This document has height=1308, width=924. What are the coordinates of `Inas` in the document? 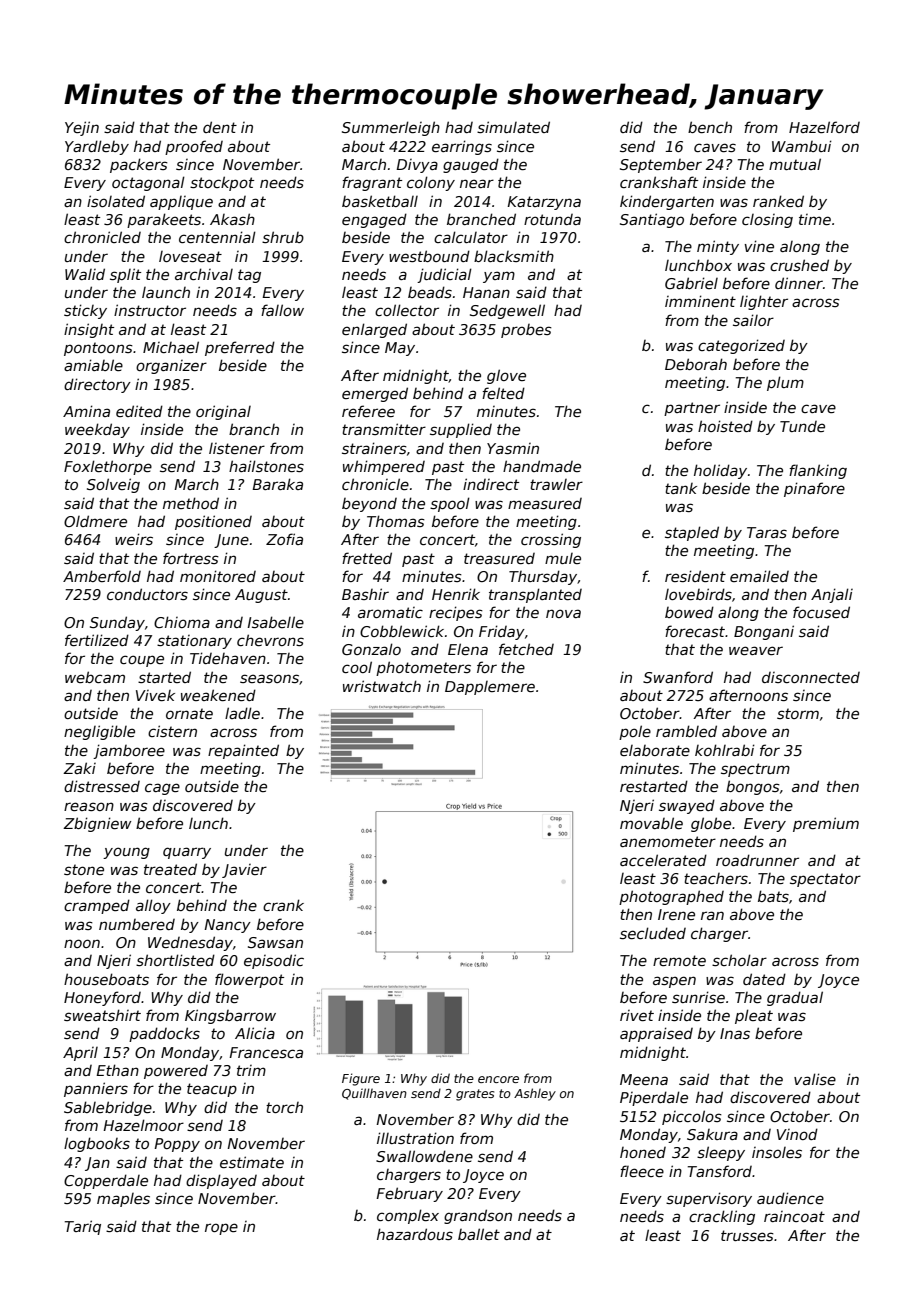 It's located at (735, 1033).
